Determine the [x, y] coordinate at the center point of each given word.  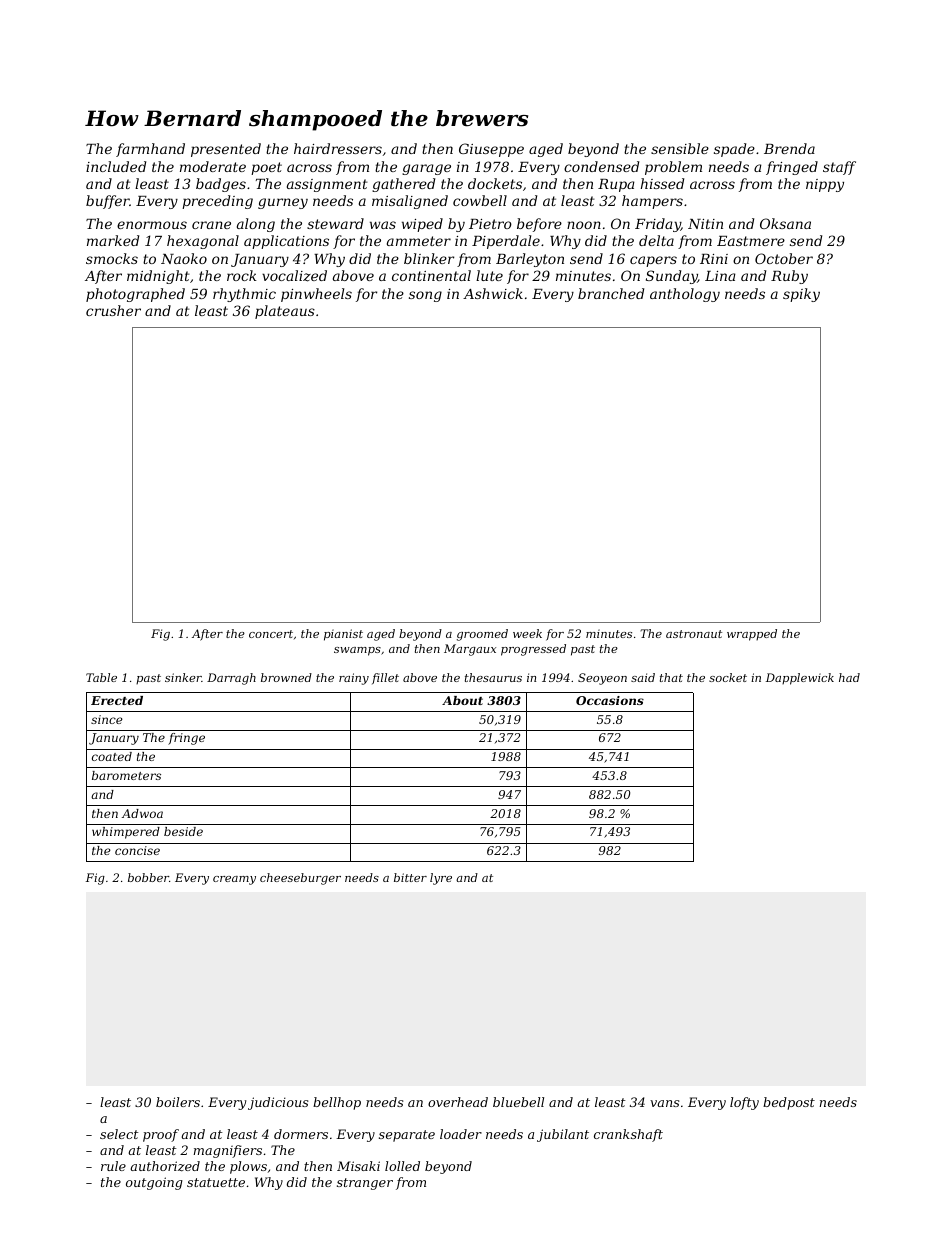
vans [665, 1103]
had [849, 677]
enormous [152, 225]
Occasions [610, 700]
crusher [113, 310]
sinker [183, 677]
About [462, 700]
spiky [801, 295]
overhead [458, 1102]
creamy [234, 880]
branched [611, 293]
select [119, 1134]
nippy [825, 185]
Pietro [490, 224]
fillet [385, 678]
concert [271, 634]
